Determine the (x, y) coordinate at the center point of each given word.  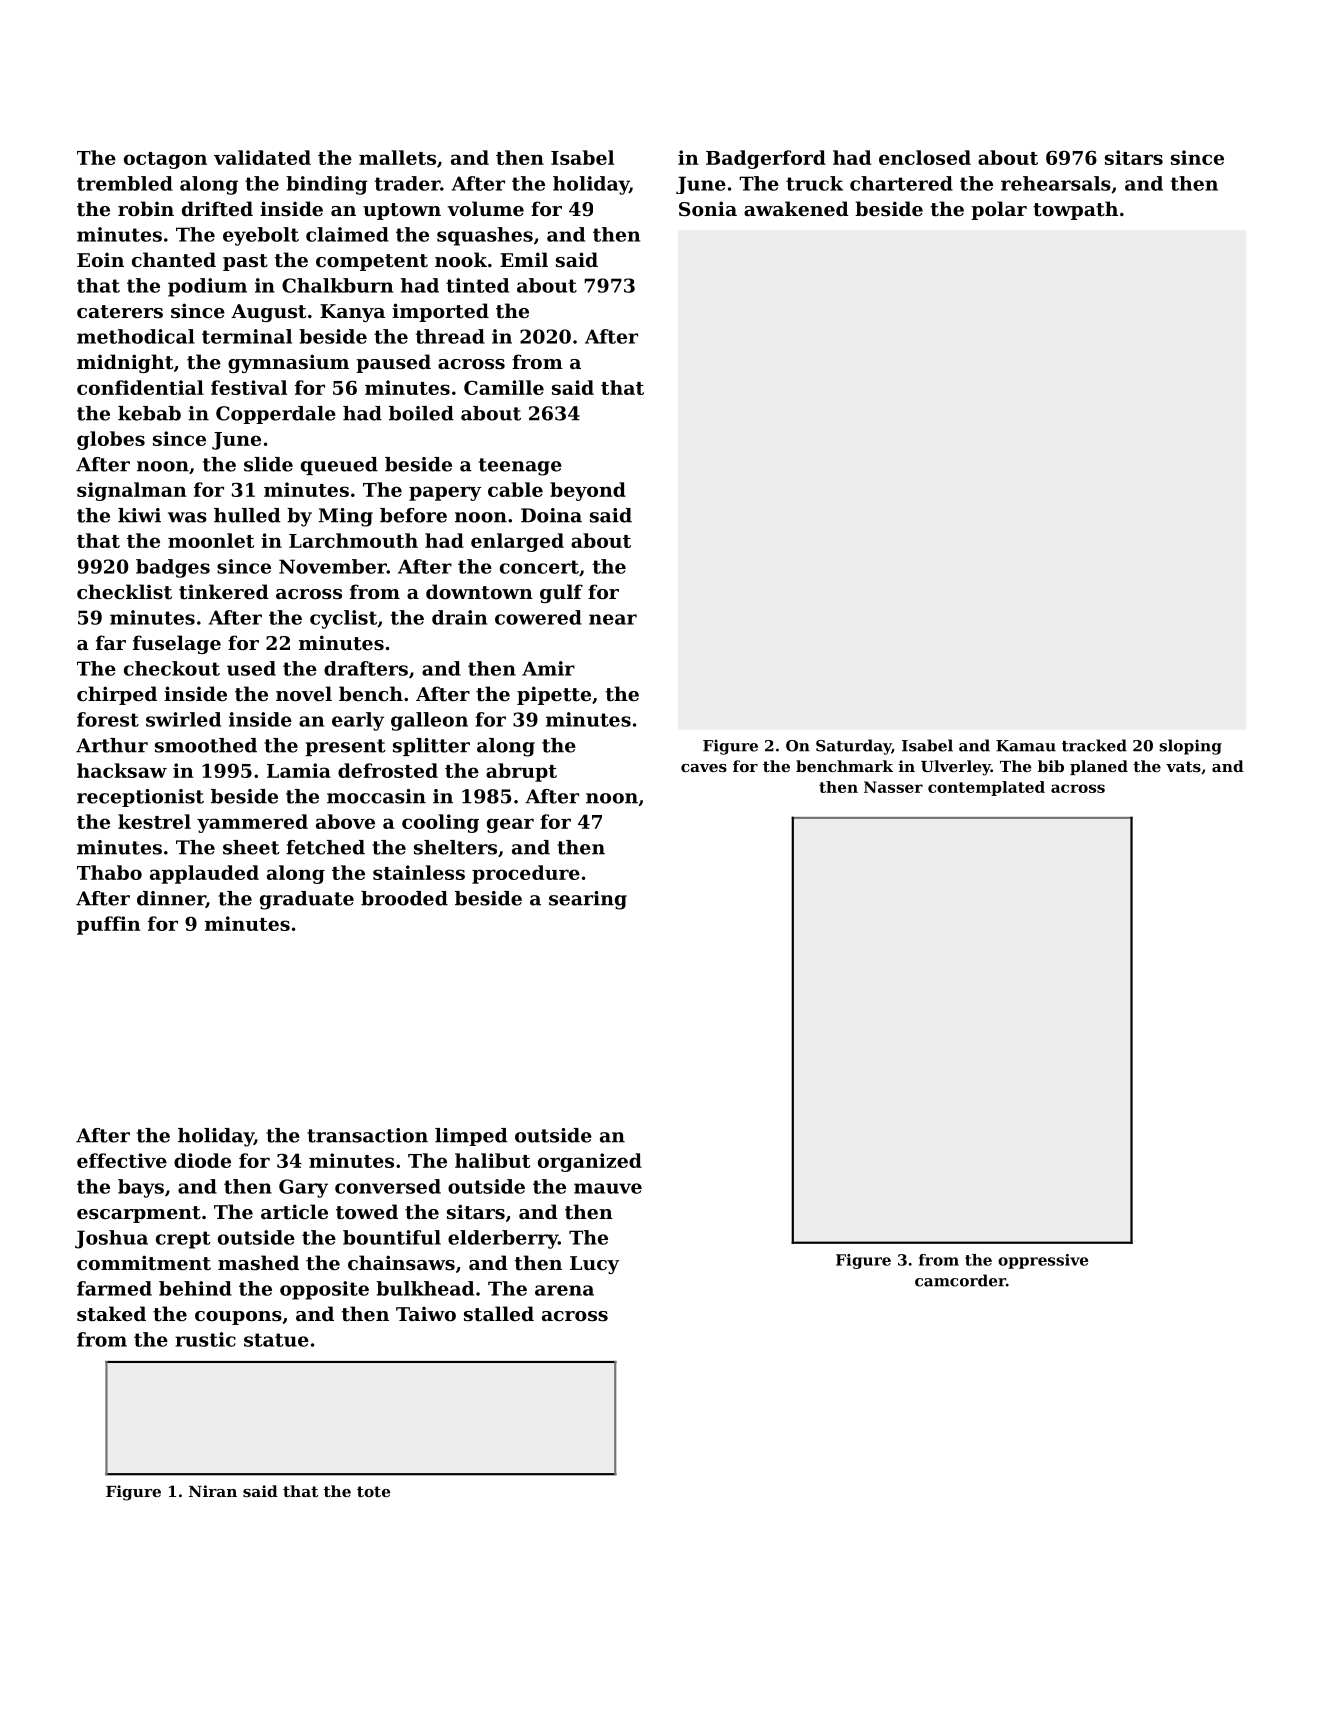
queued (339, 466)
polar (999, 210)
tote (373, 1491)
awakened (796, 208)
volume (485, 208)
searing (588, 900)
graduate (307, 900)
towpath (1075, 210)
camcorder (960, 1280)
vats (1183, 766)
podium (207, 287)
